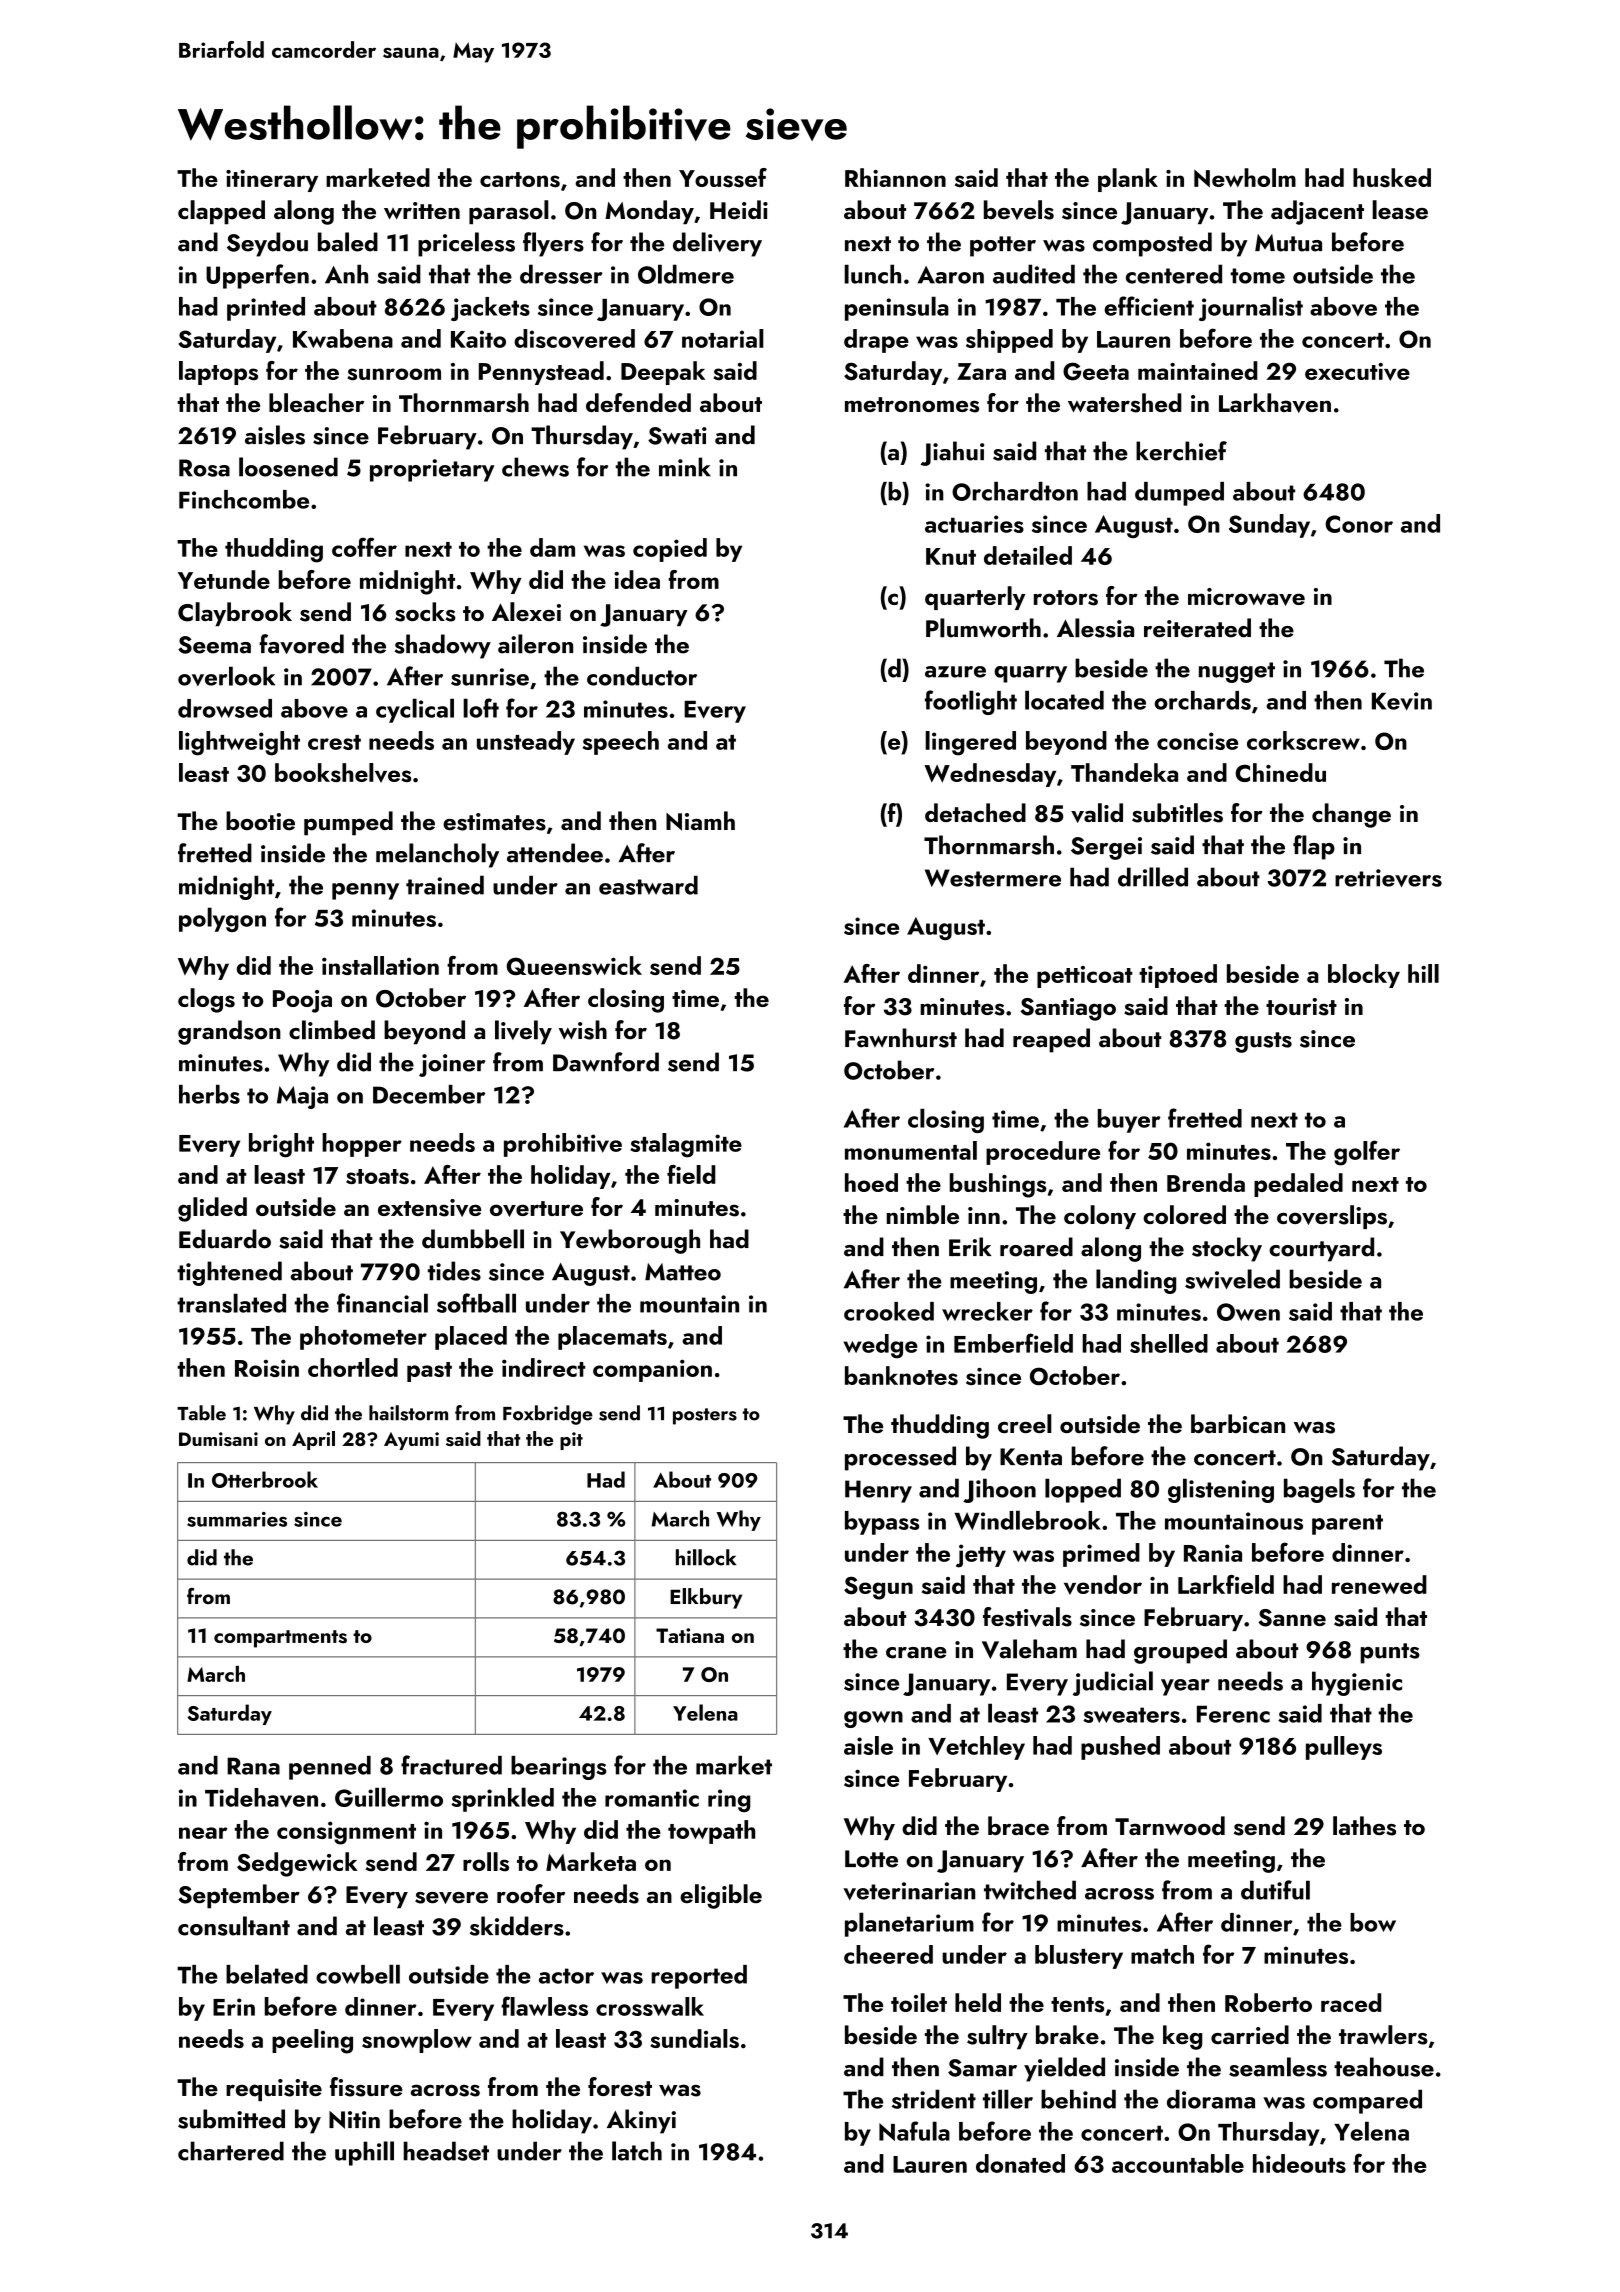 This image has width=1620, height=2292. I want to click on Nafula, so click(914, 2131).
